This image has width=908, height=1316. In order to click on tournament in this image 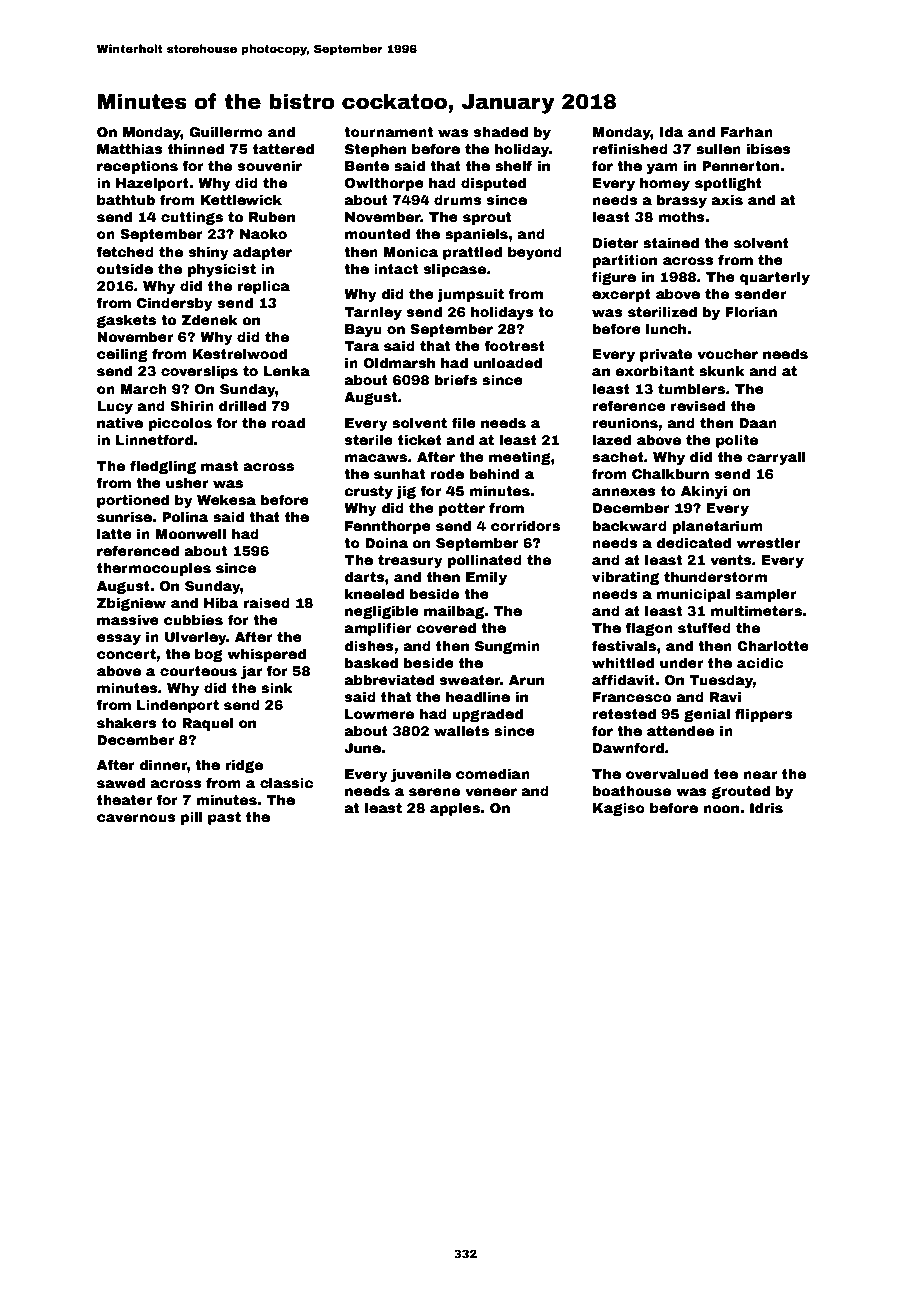, I will do `click(388, 132)`.
